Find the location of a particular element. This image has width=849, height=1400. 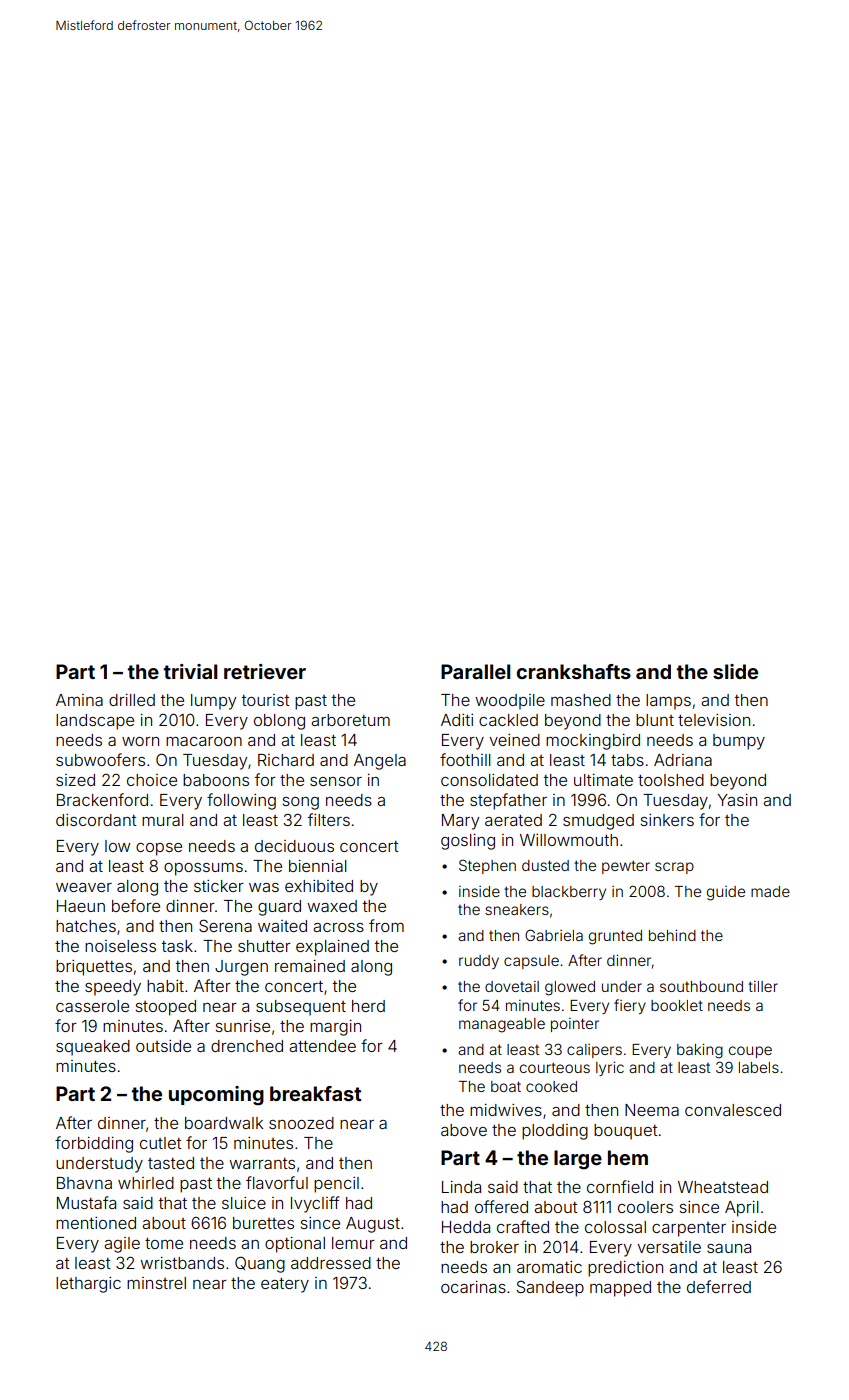

manageable is located at coordinates (502, 1025).
